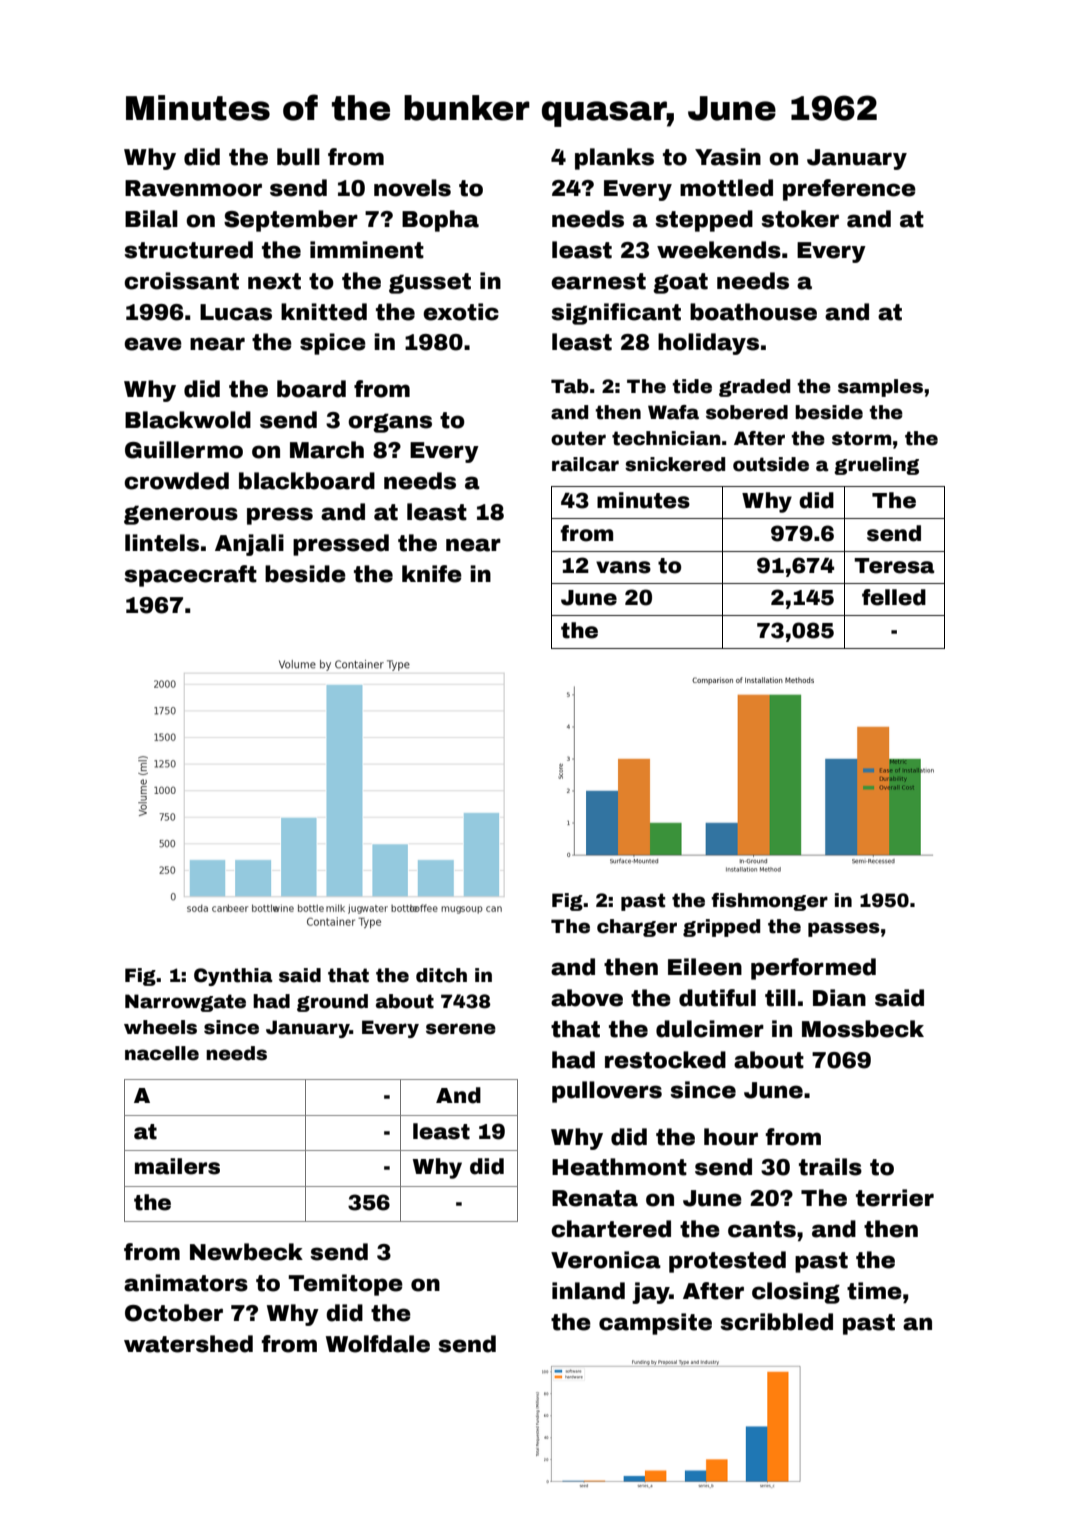 Image resolution: width=1069 pixels, height=1519 pixels. I want to click on campsite, so click(655, 1324).
